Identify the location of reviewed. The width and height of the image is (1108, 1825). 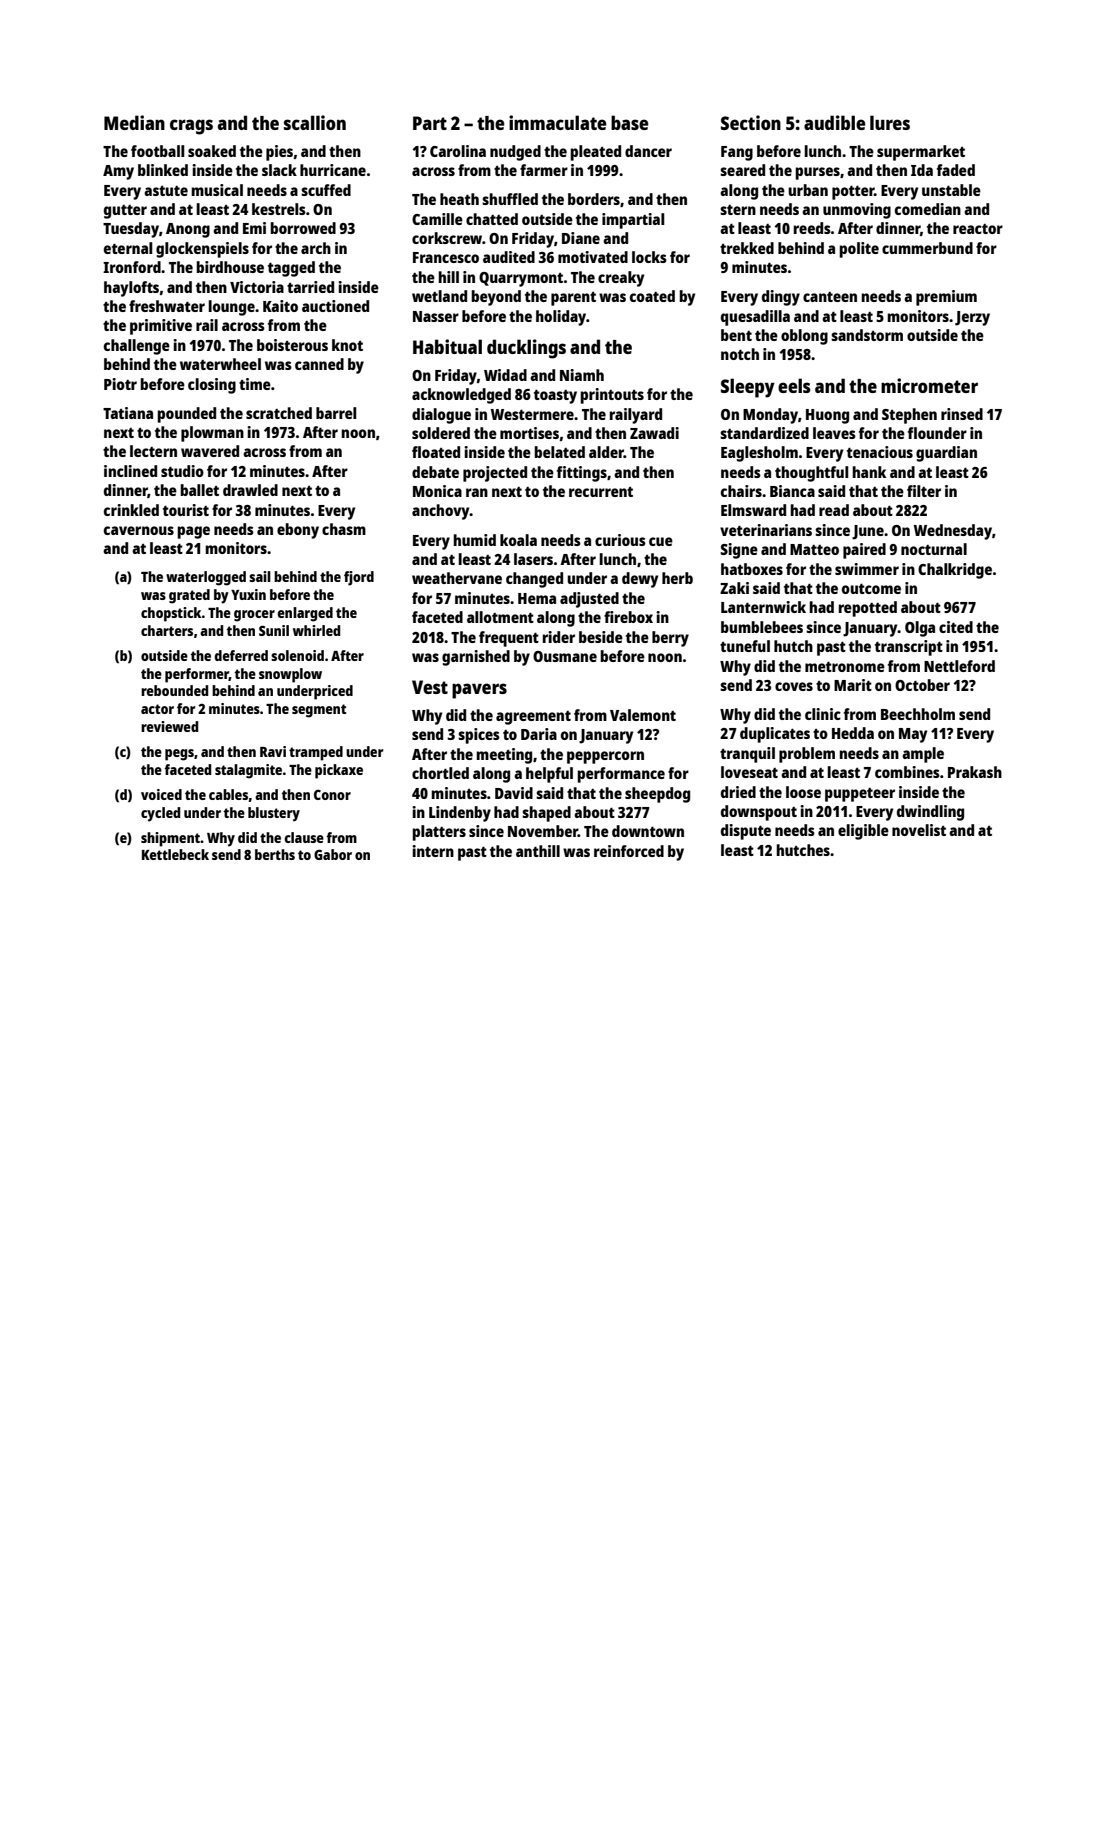
(169, 726).
